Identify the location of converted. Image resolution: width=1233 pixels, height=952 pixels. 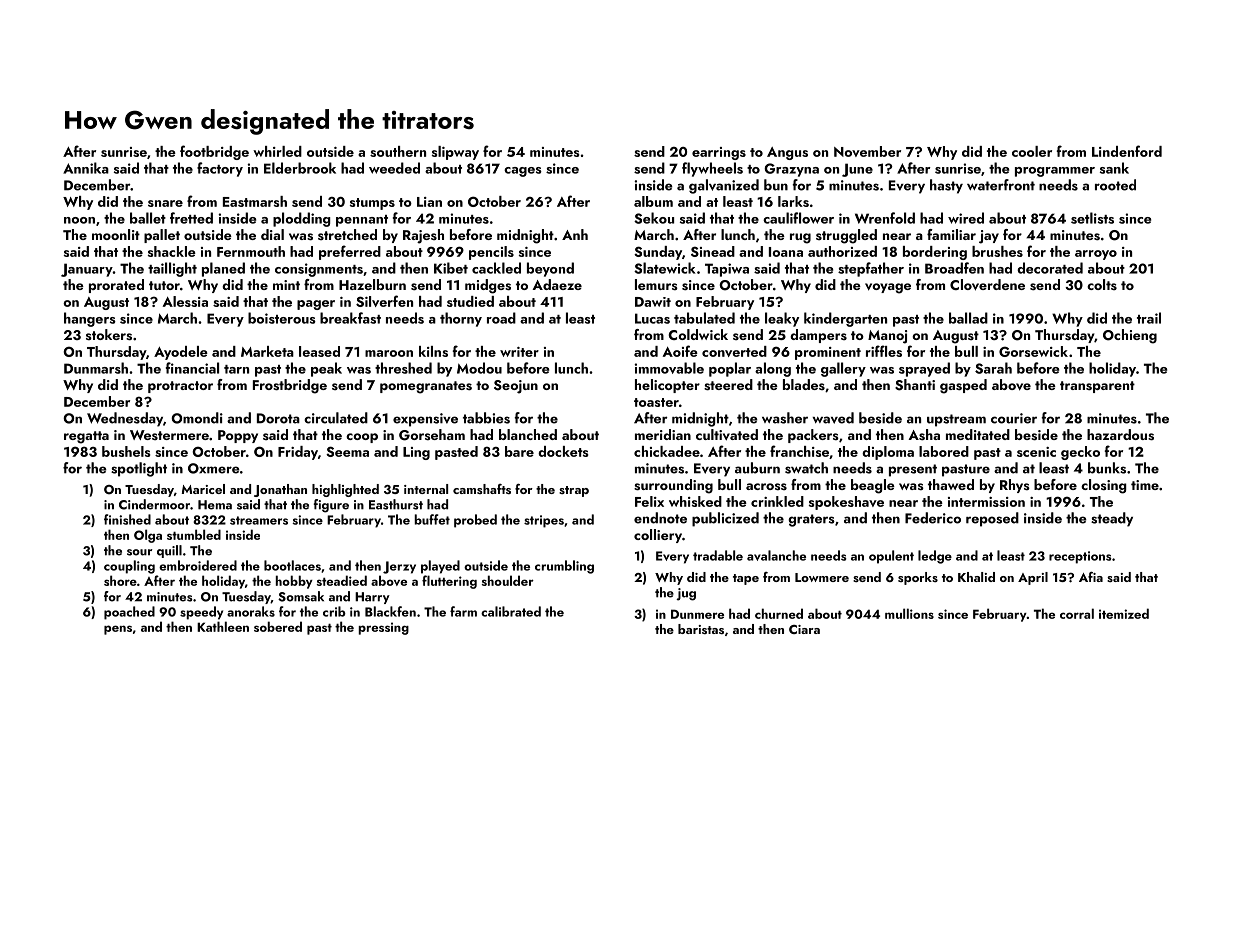
(734, 351).
